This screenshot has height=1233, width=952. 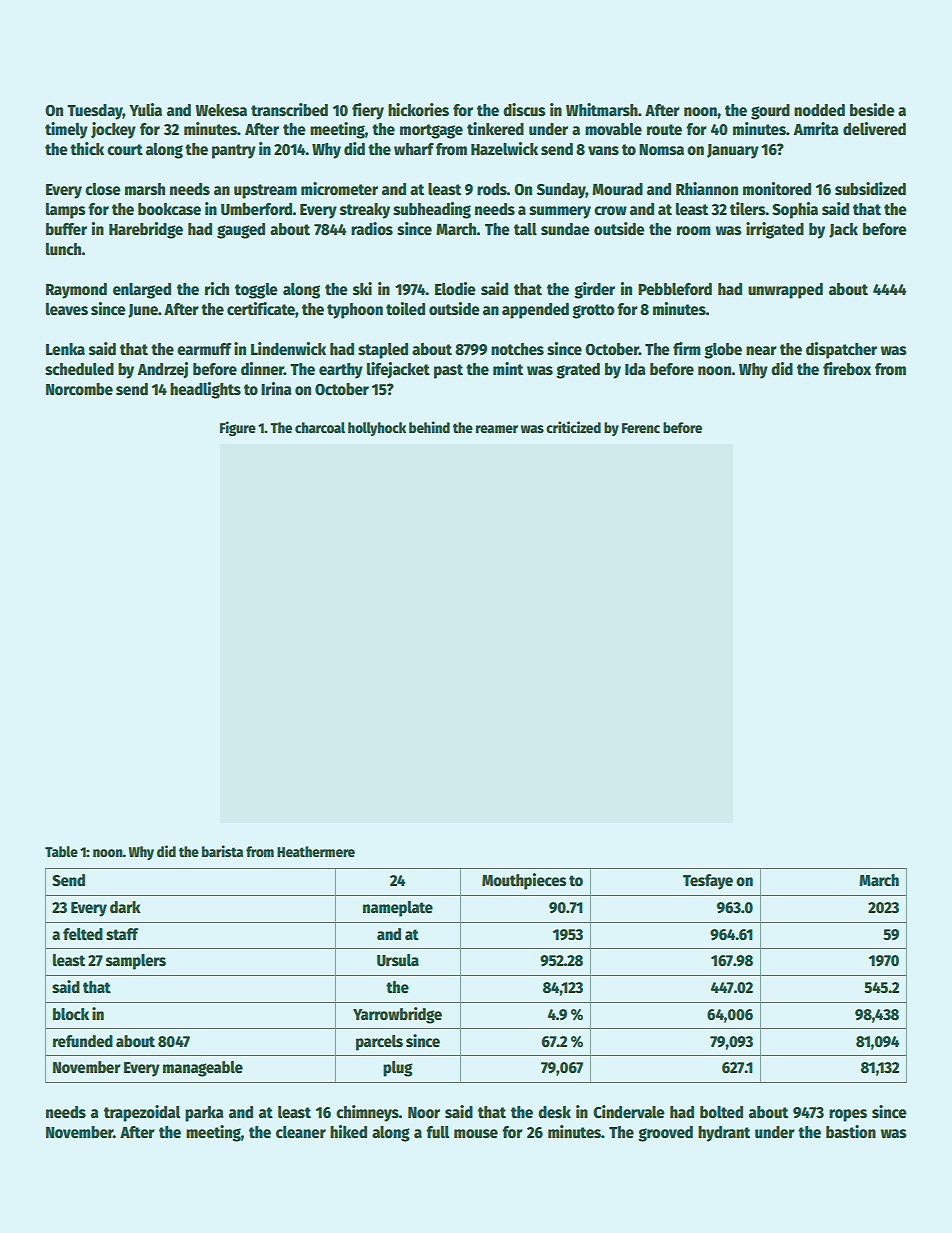 What do you see at coordinates (708, 882) in the screenshot?
I see `Tesfaye` at bounding box center [708, 882].
